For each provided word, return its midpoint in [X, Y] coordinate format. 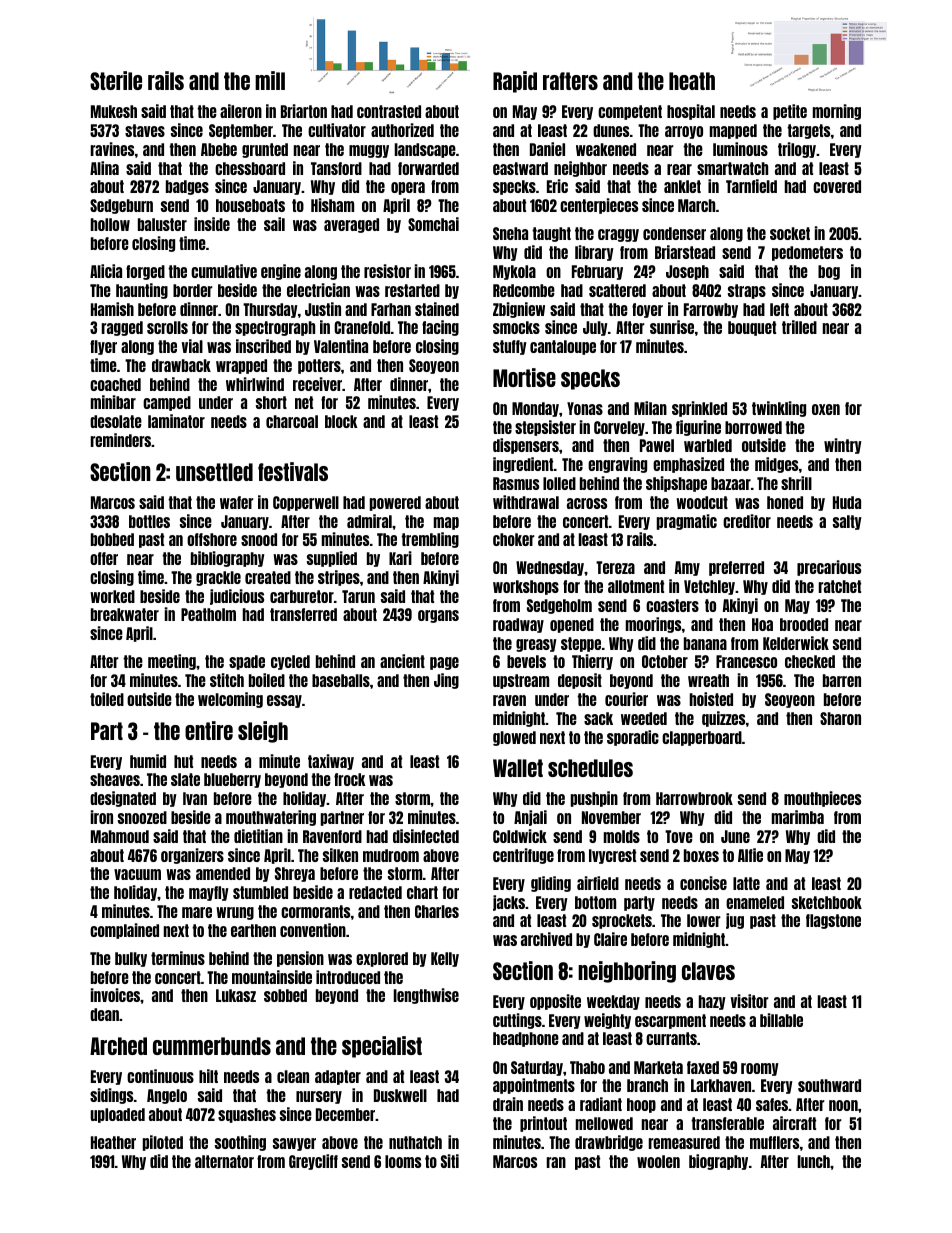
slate [185, 779]
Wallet [518, 768]
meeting [172, 662]
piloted [163, 1143]
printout [543, 1124]
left [779, 309]
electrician [318, 290]
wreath [708, 680]
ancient [402, 661]
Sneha [510, 233]
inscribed [263, 346]
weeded [644, 718]
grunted [265, 150]
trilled [799, 327]
